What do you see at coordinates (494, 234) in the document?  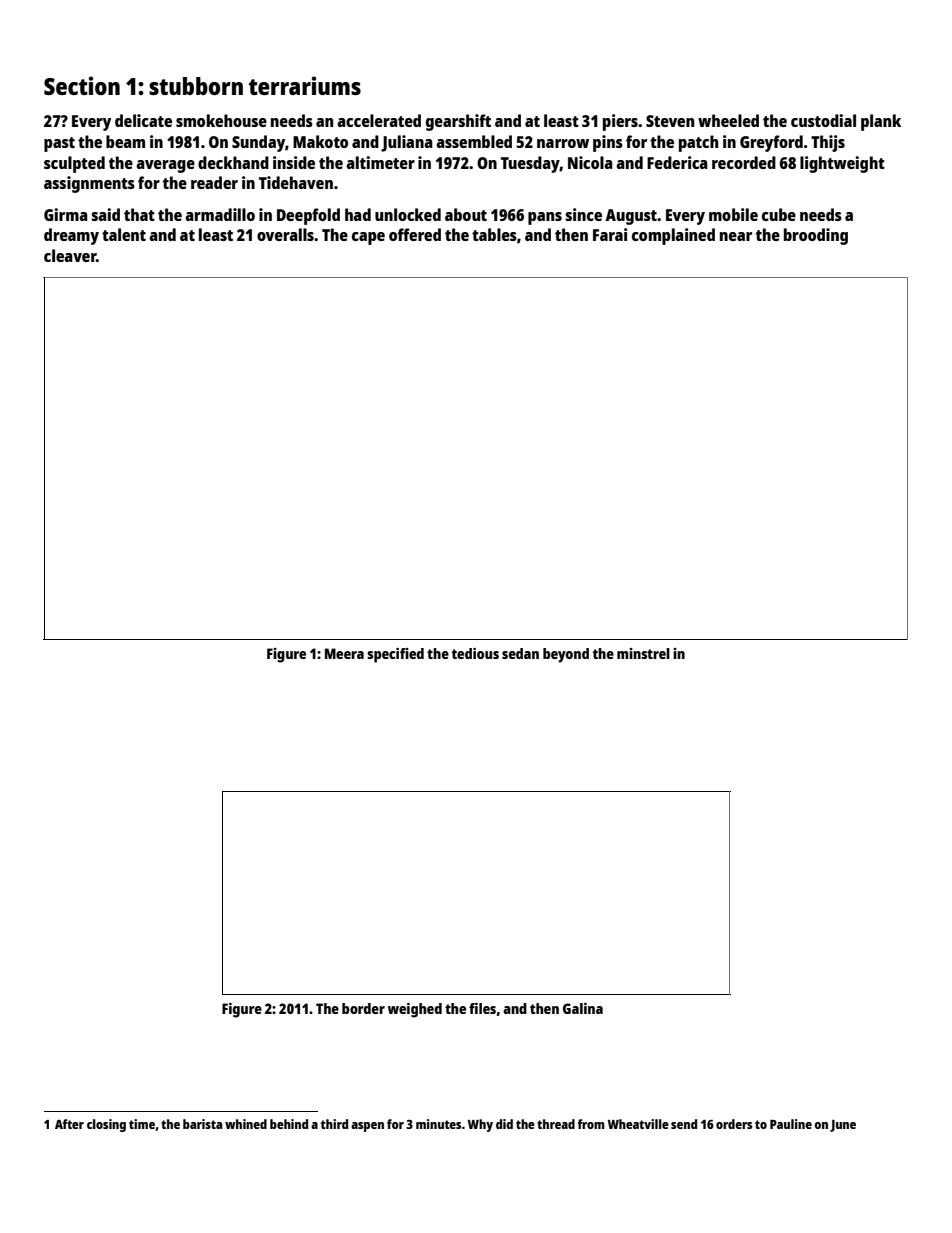 I see `tables` at bounding box center [494, 234].
